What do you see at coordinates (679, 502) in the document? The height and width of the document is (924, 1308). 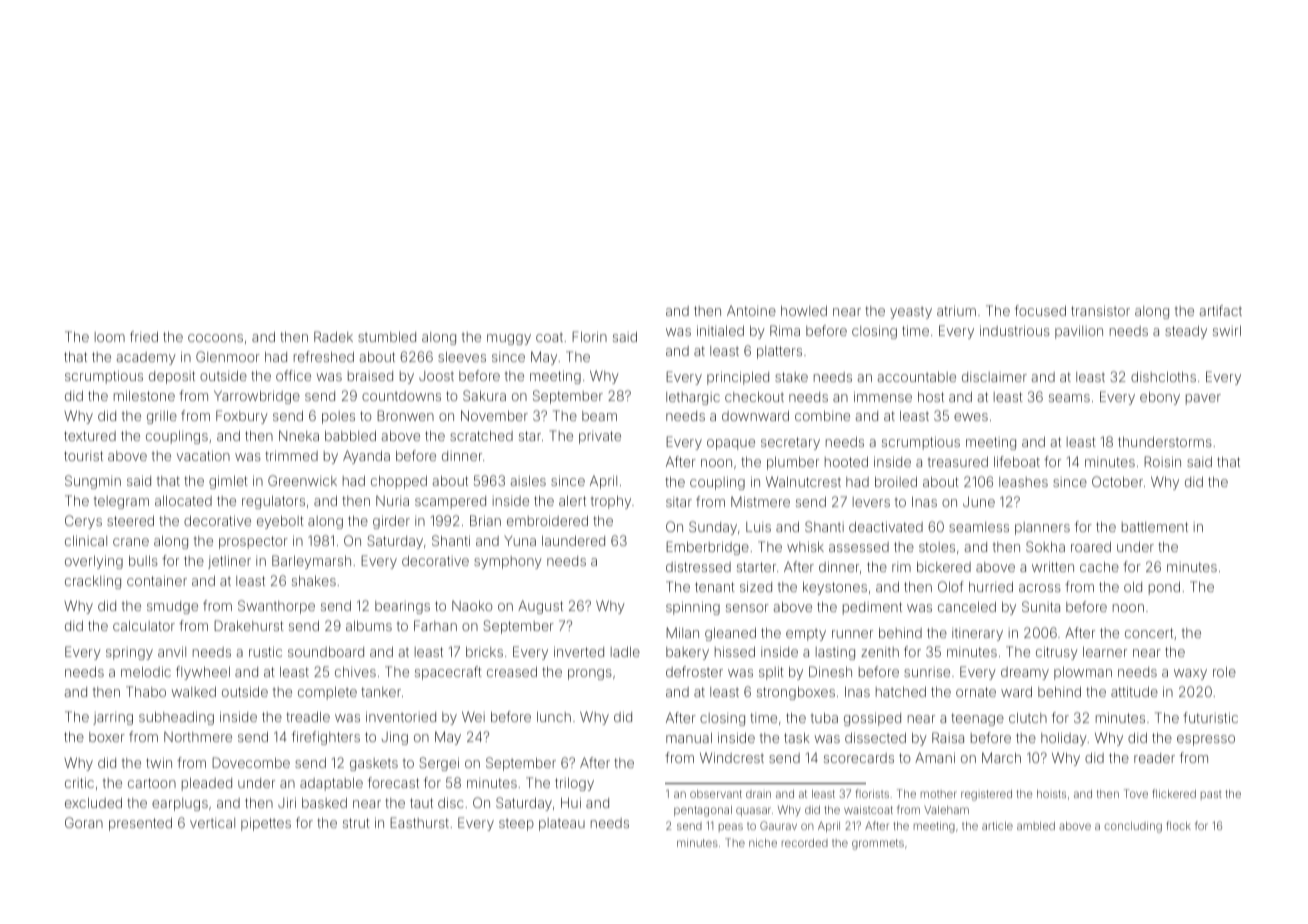 I see `sitar` at bounding box center [679, 502].
